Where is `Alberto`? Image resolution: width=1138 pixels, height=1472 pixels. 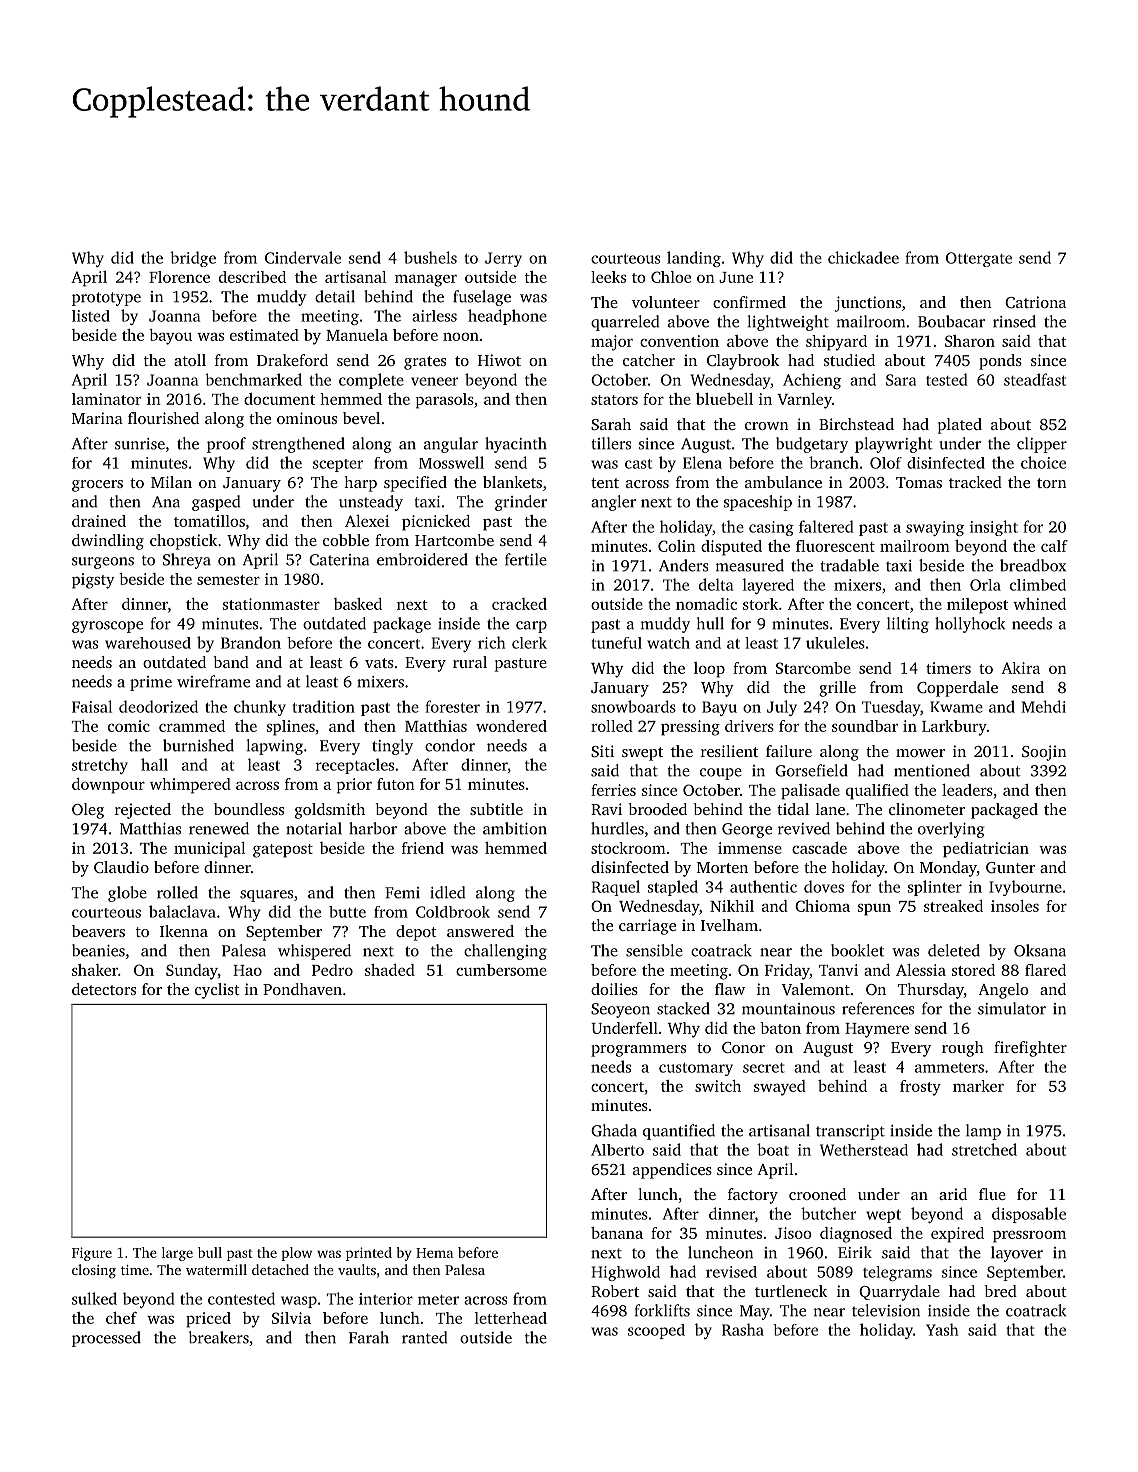
Alberto is located at coordinates (617, 1150).
